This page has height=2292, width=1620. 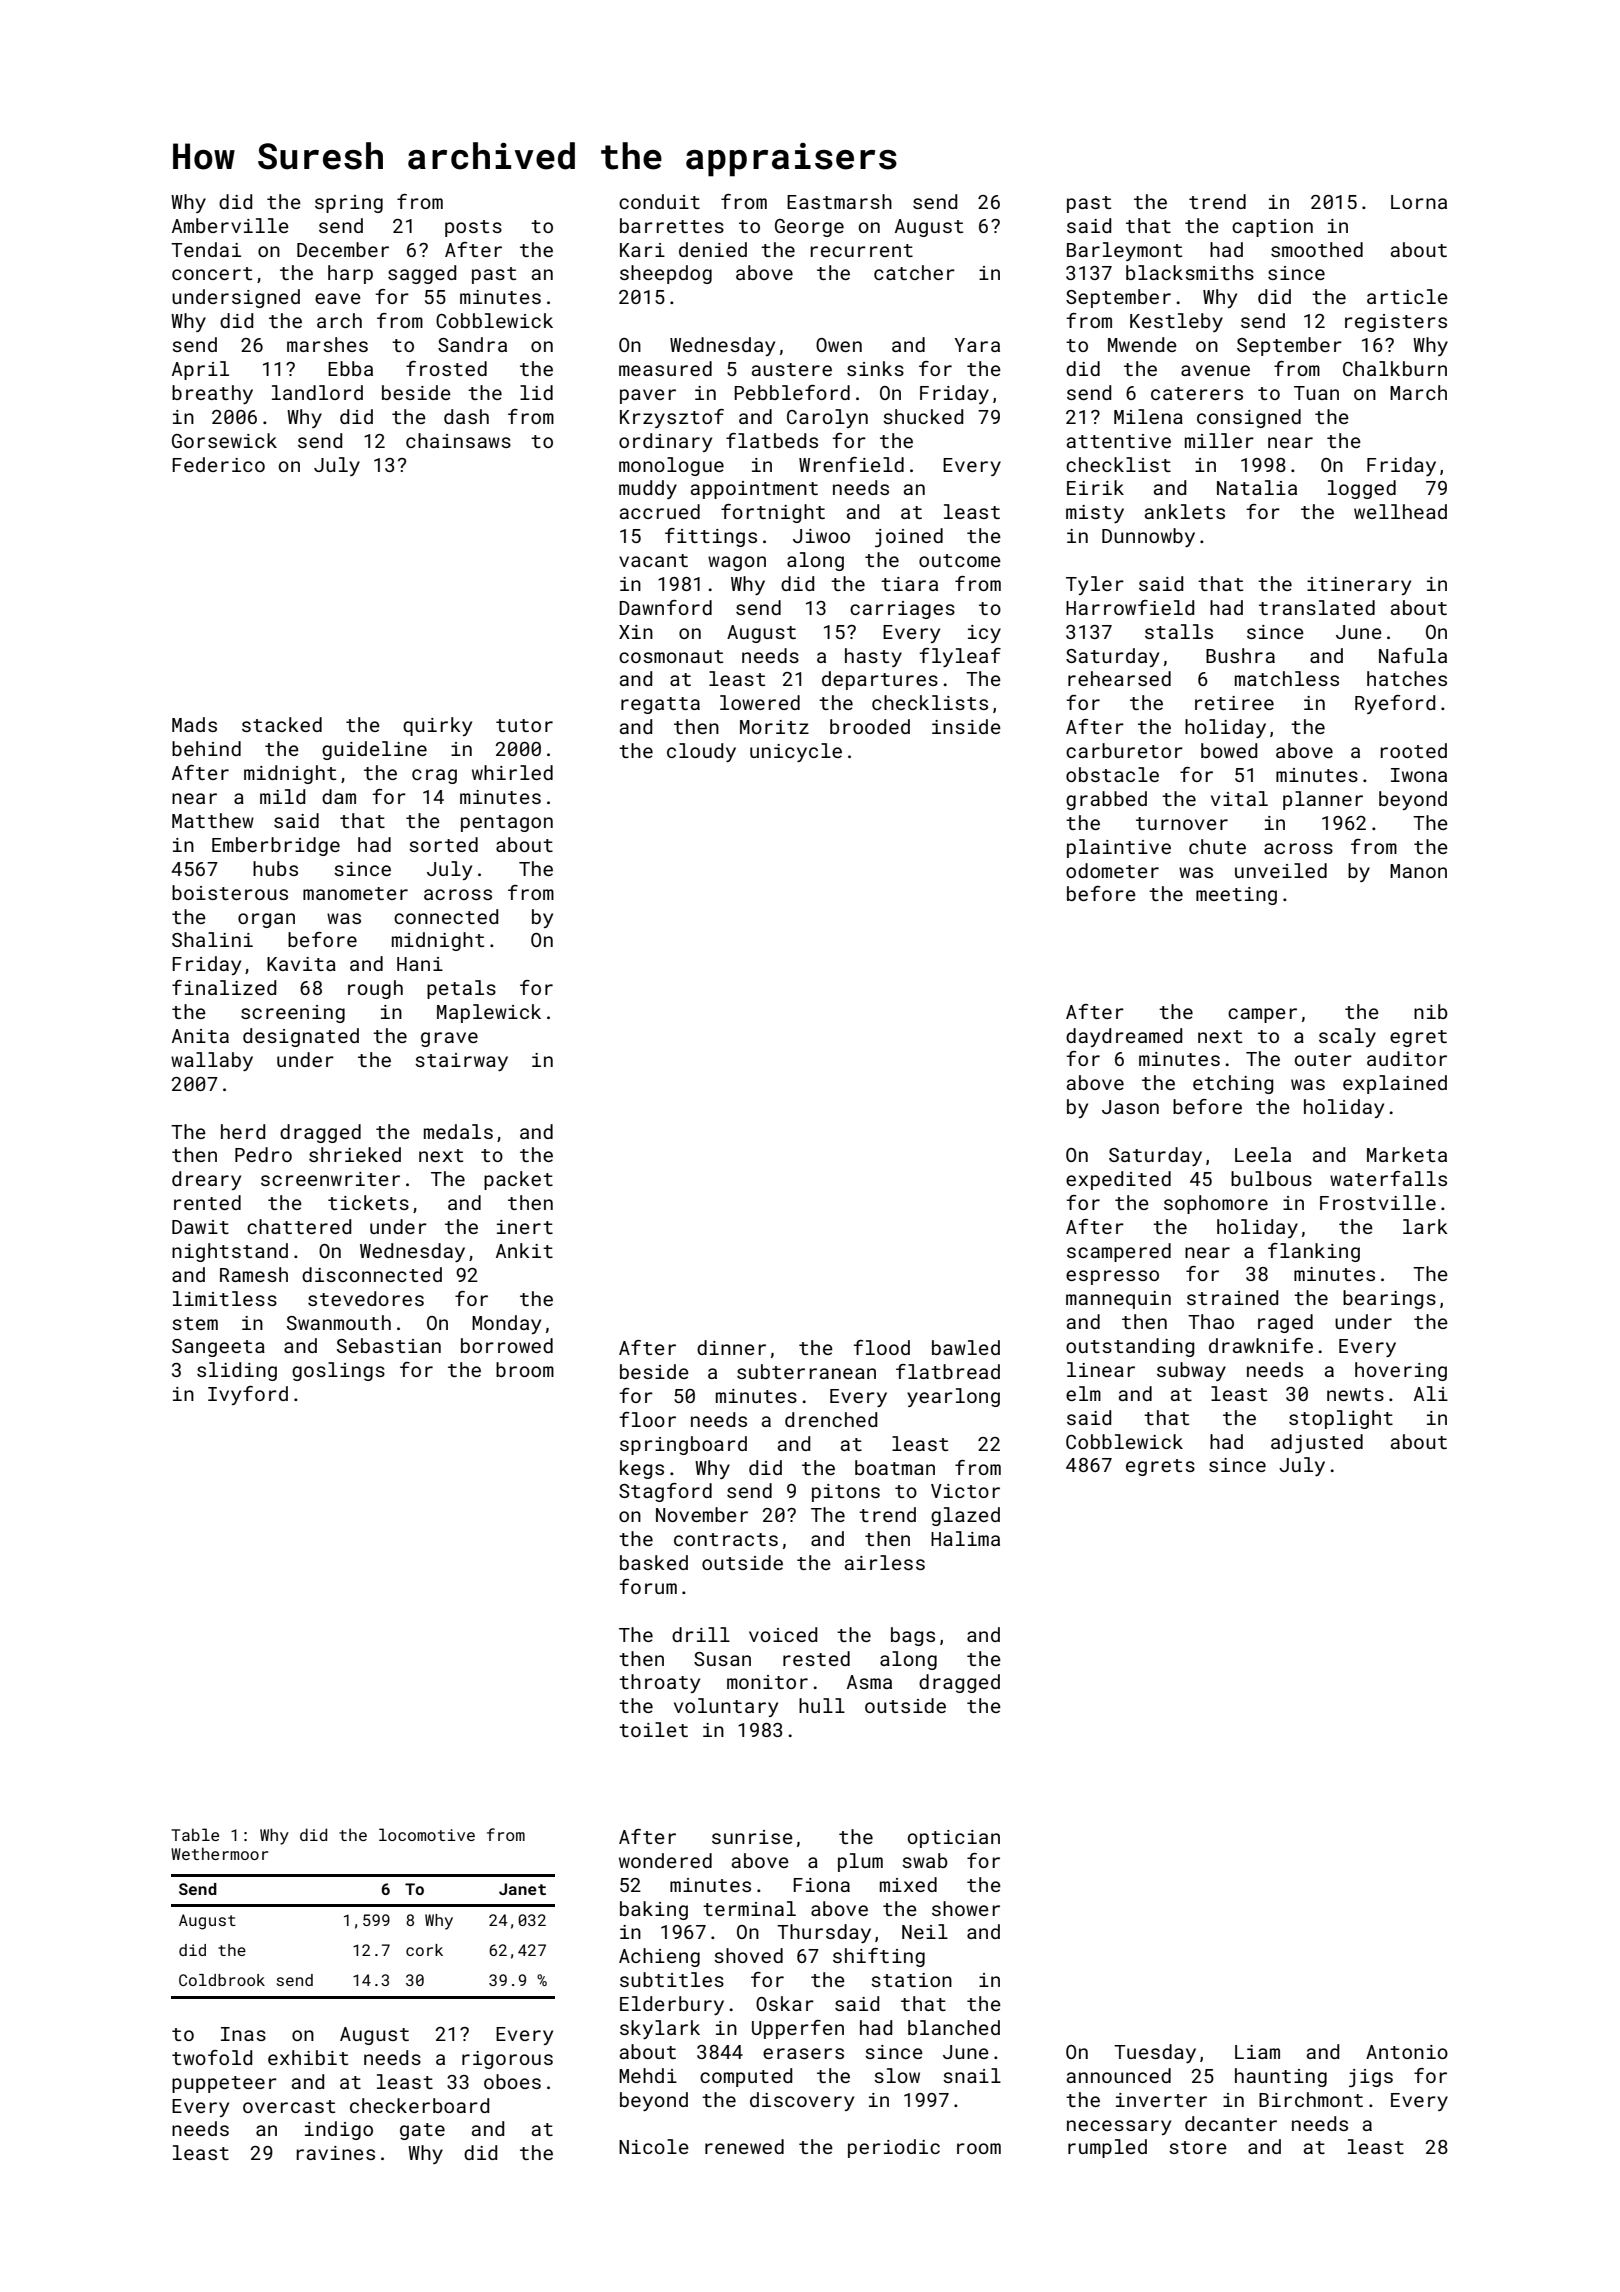 What do you see at coordinates (212, 1061) in the page?
I see `wallaby` at bounding box center [212, 1061].
